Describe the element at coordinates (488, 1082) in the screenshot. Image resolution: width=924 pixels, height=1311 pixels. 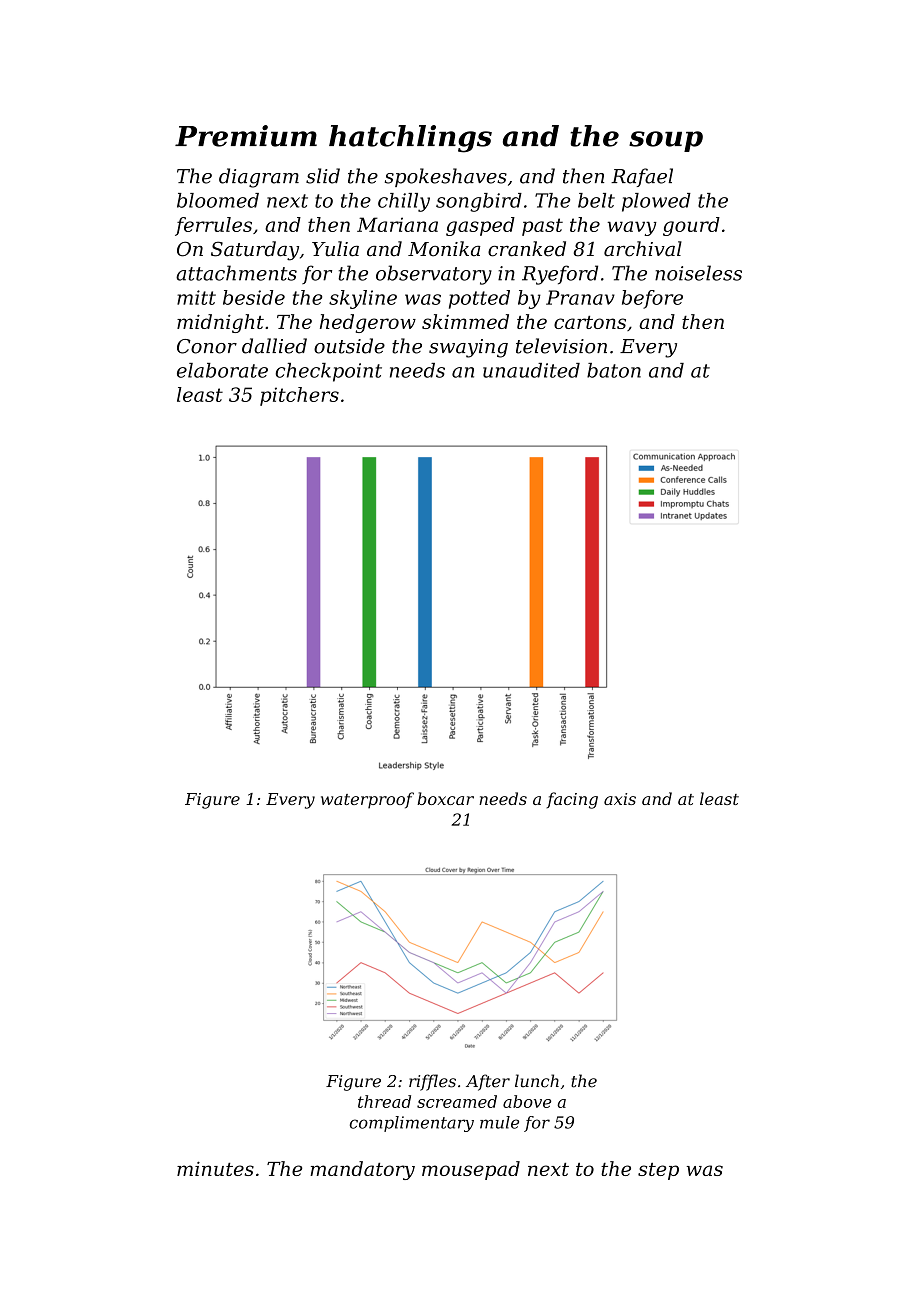
I see `After` at that location.
